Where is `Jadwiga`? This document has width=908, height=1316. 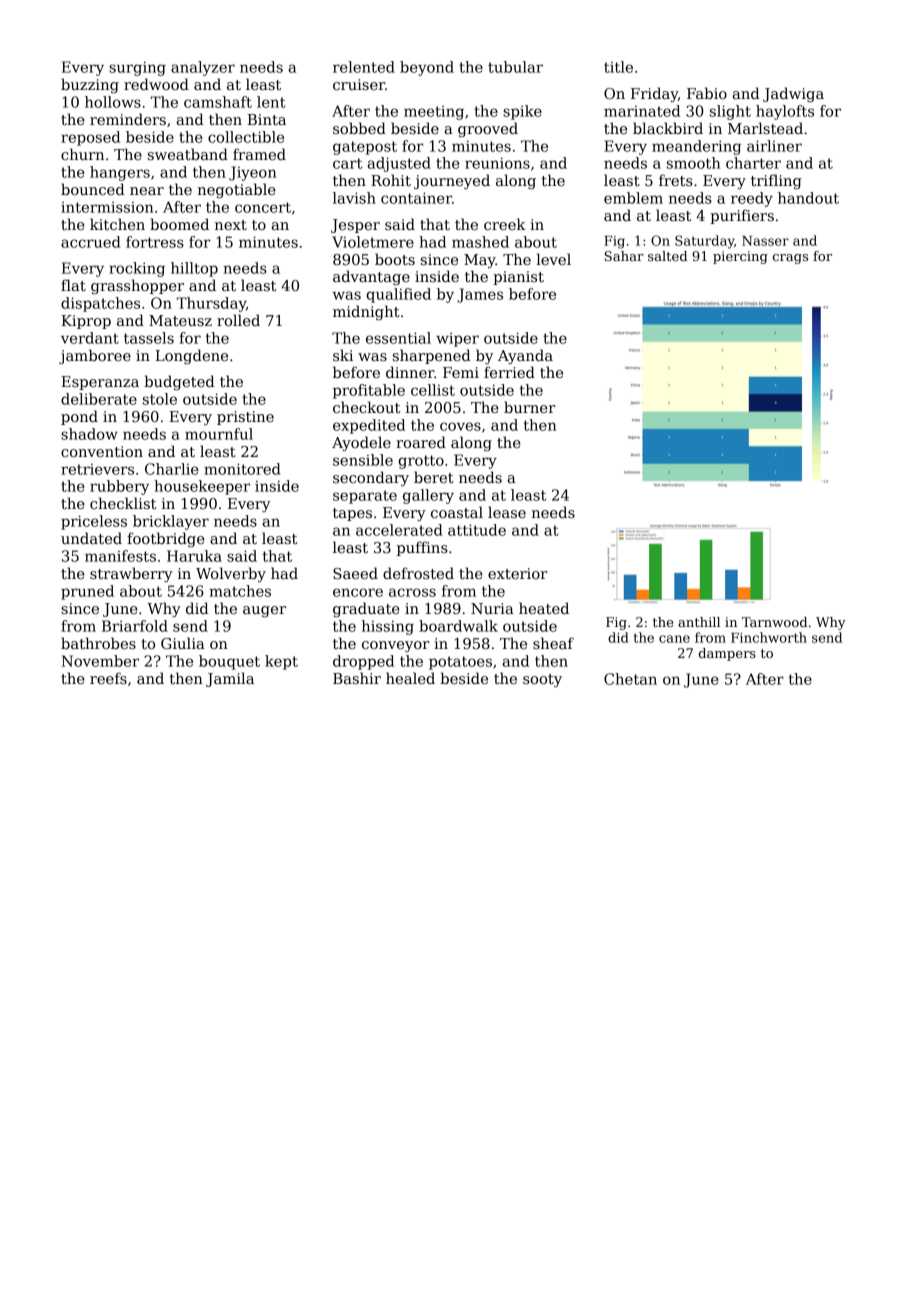 Jadwiga is located at coordinates (793, 94).
